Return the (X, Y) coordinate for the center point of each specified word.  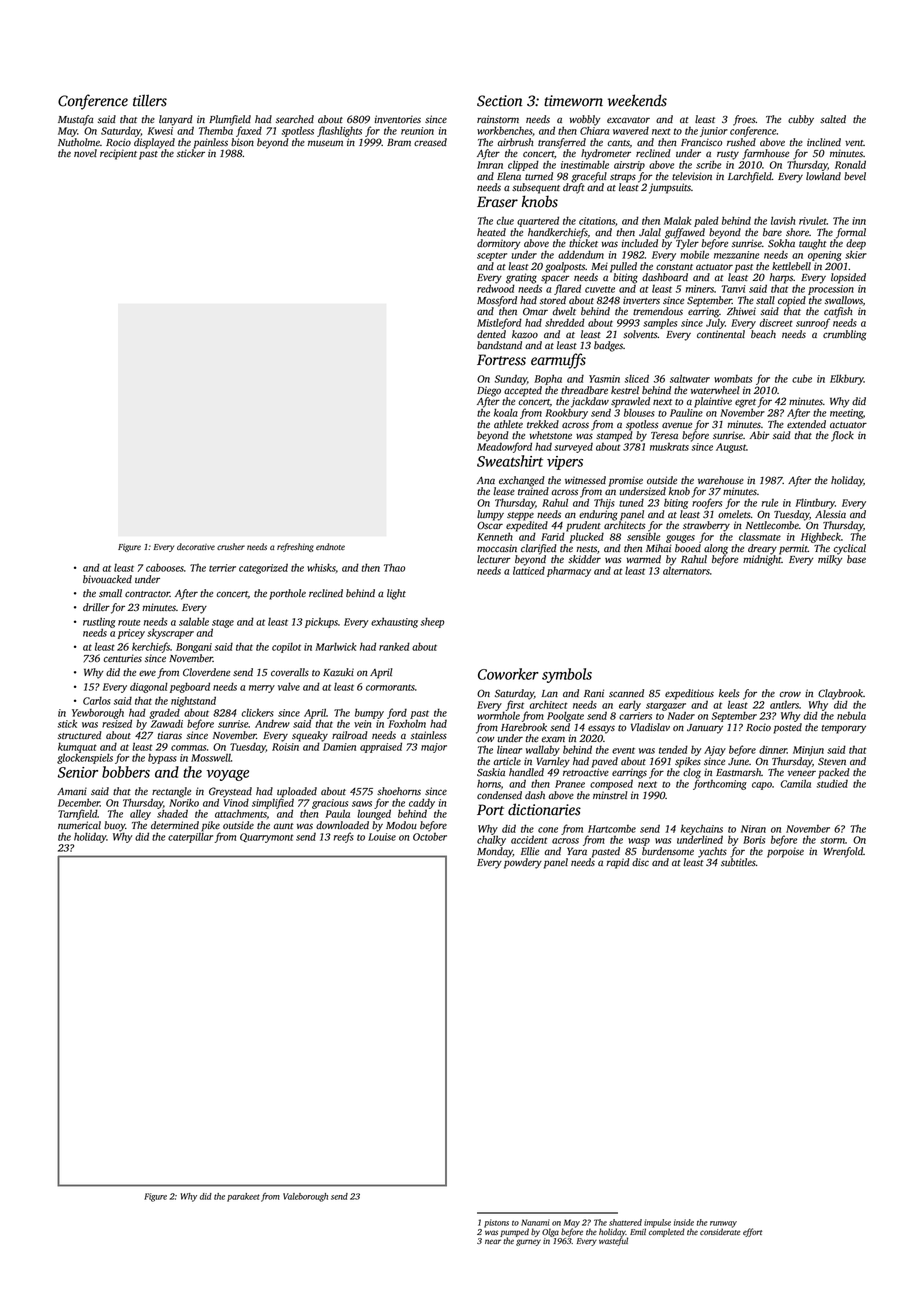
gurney (528, 1242)
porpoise (785, 852)
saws (362, 804)
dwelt (564, 311)
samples (660, 323)
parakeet (243, 1197)
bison (242, 142)
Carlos (97, 701)
